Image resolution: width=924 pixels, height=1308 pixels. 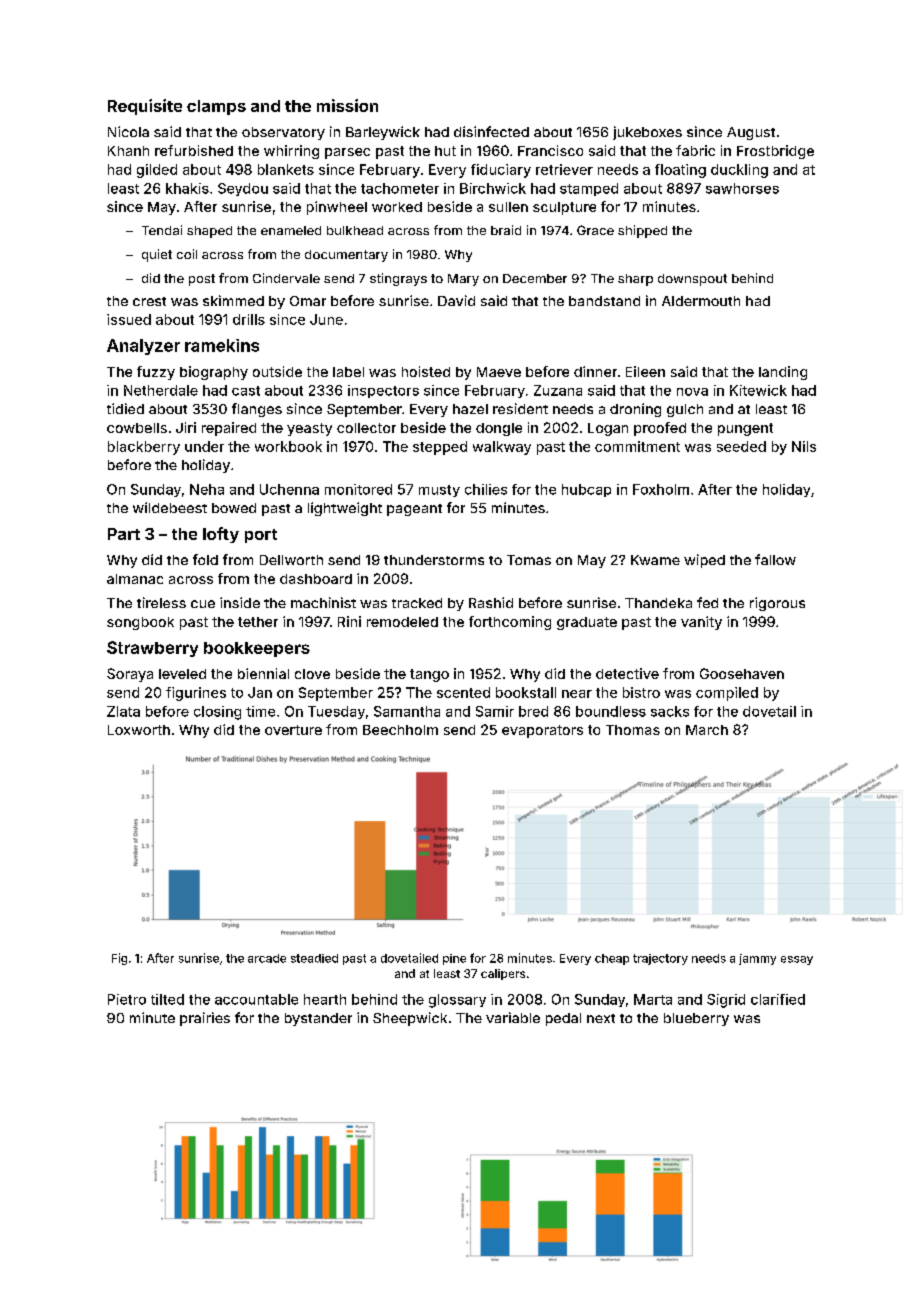 I want to click on tachometer, so click(x=400, y=188).
